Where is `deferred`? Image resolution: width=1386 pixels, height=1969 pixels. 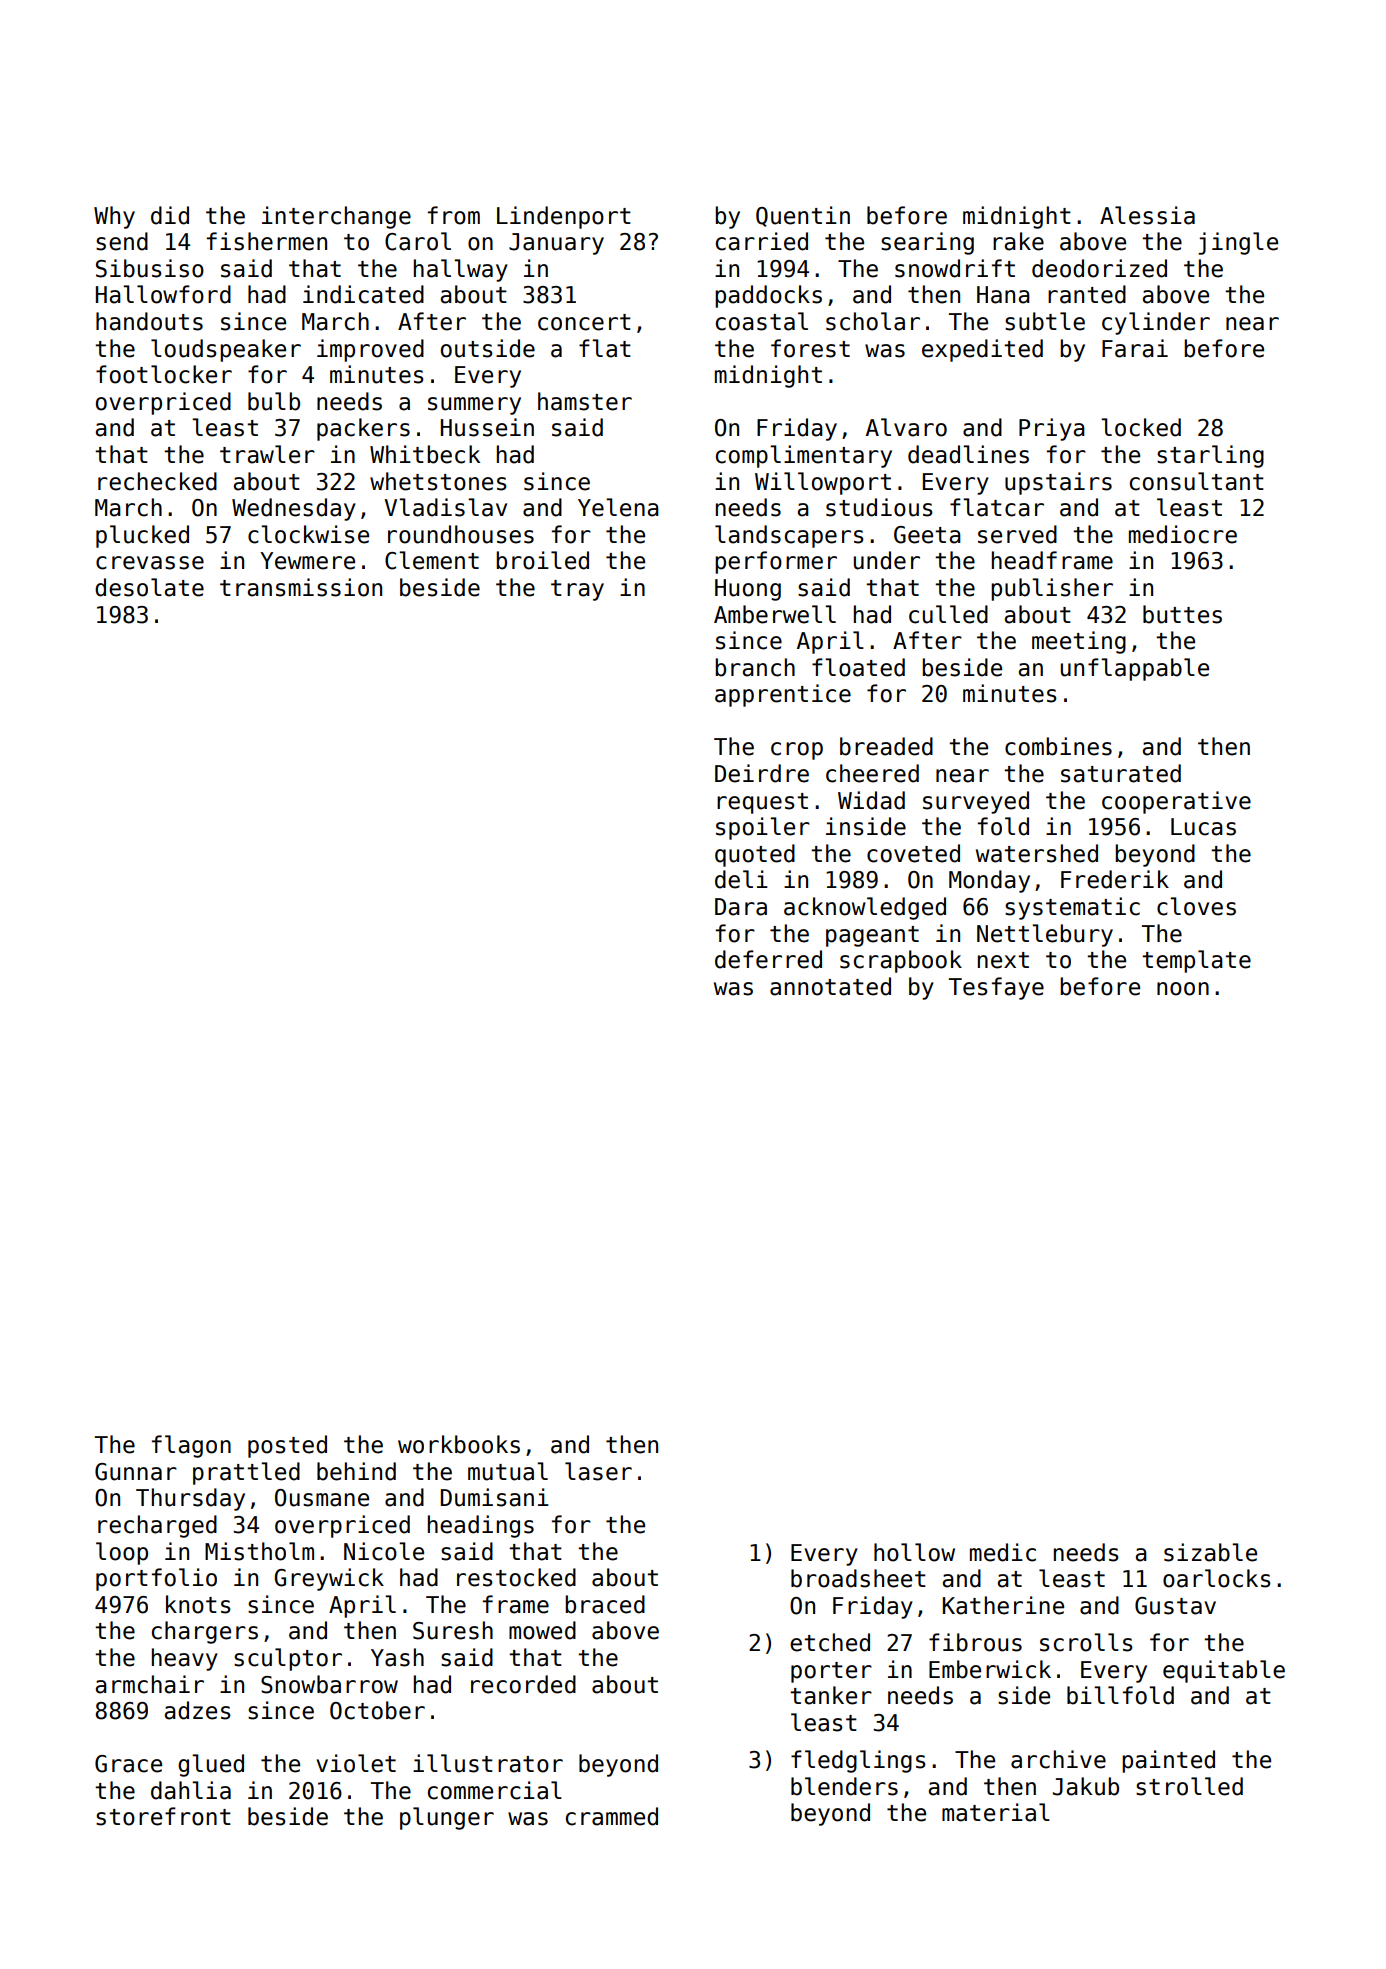 deferred is located at coordinates (768, 959).
